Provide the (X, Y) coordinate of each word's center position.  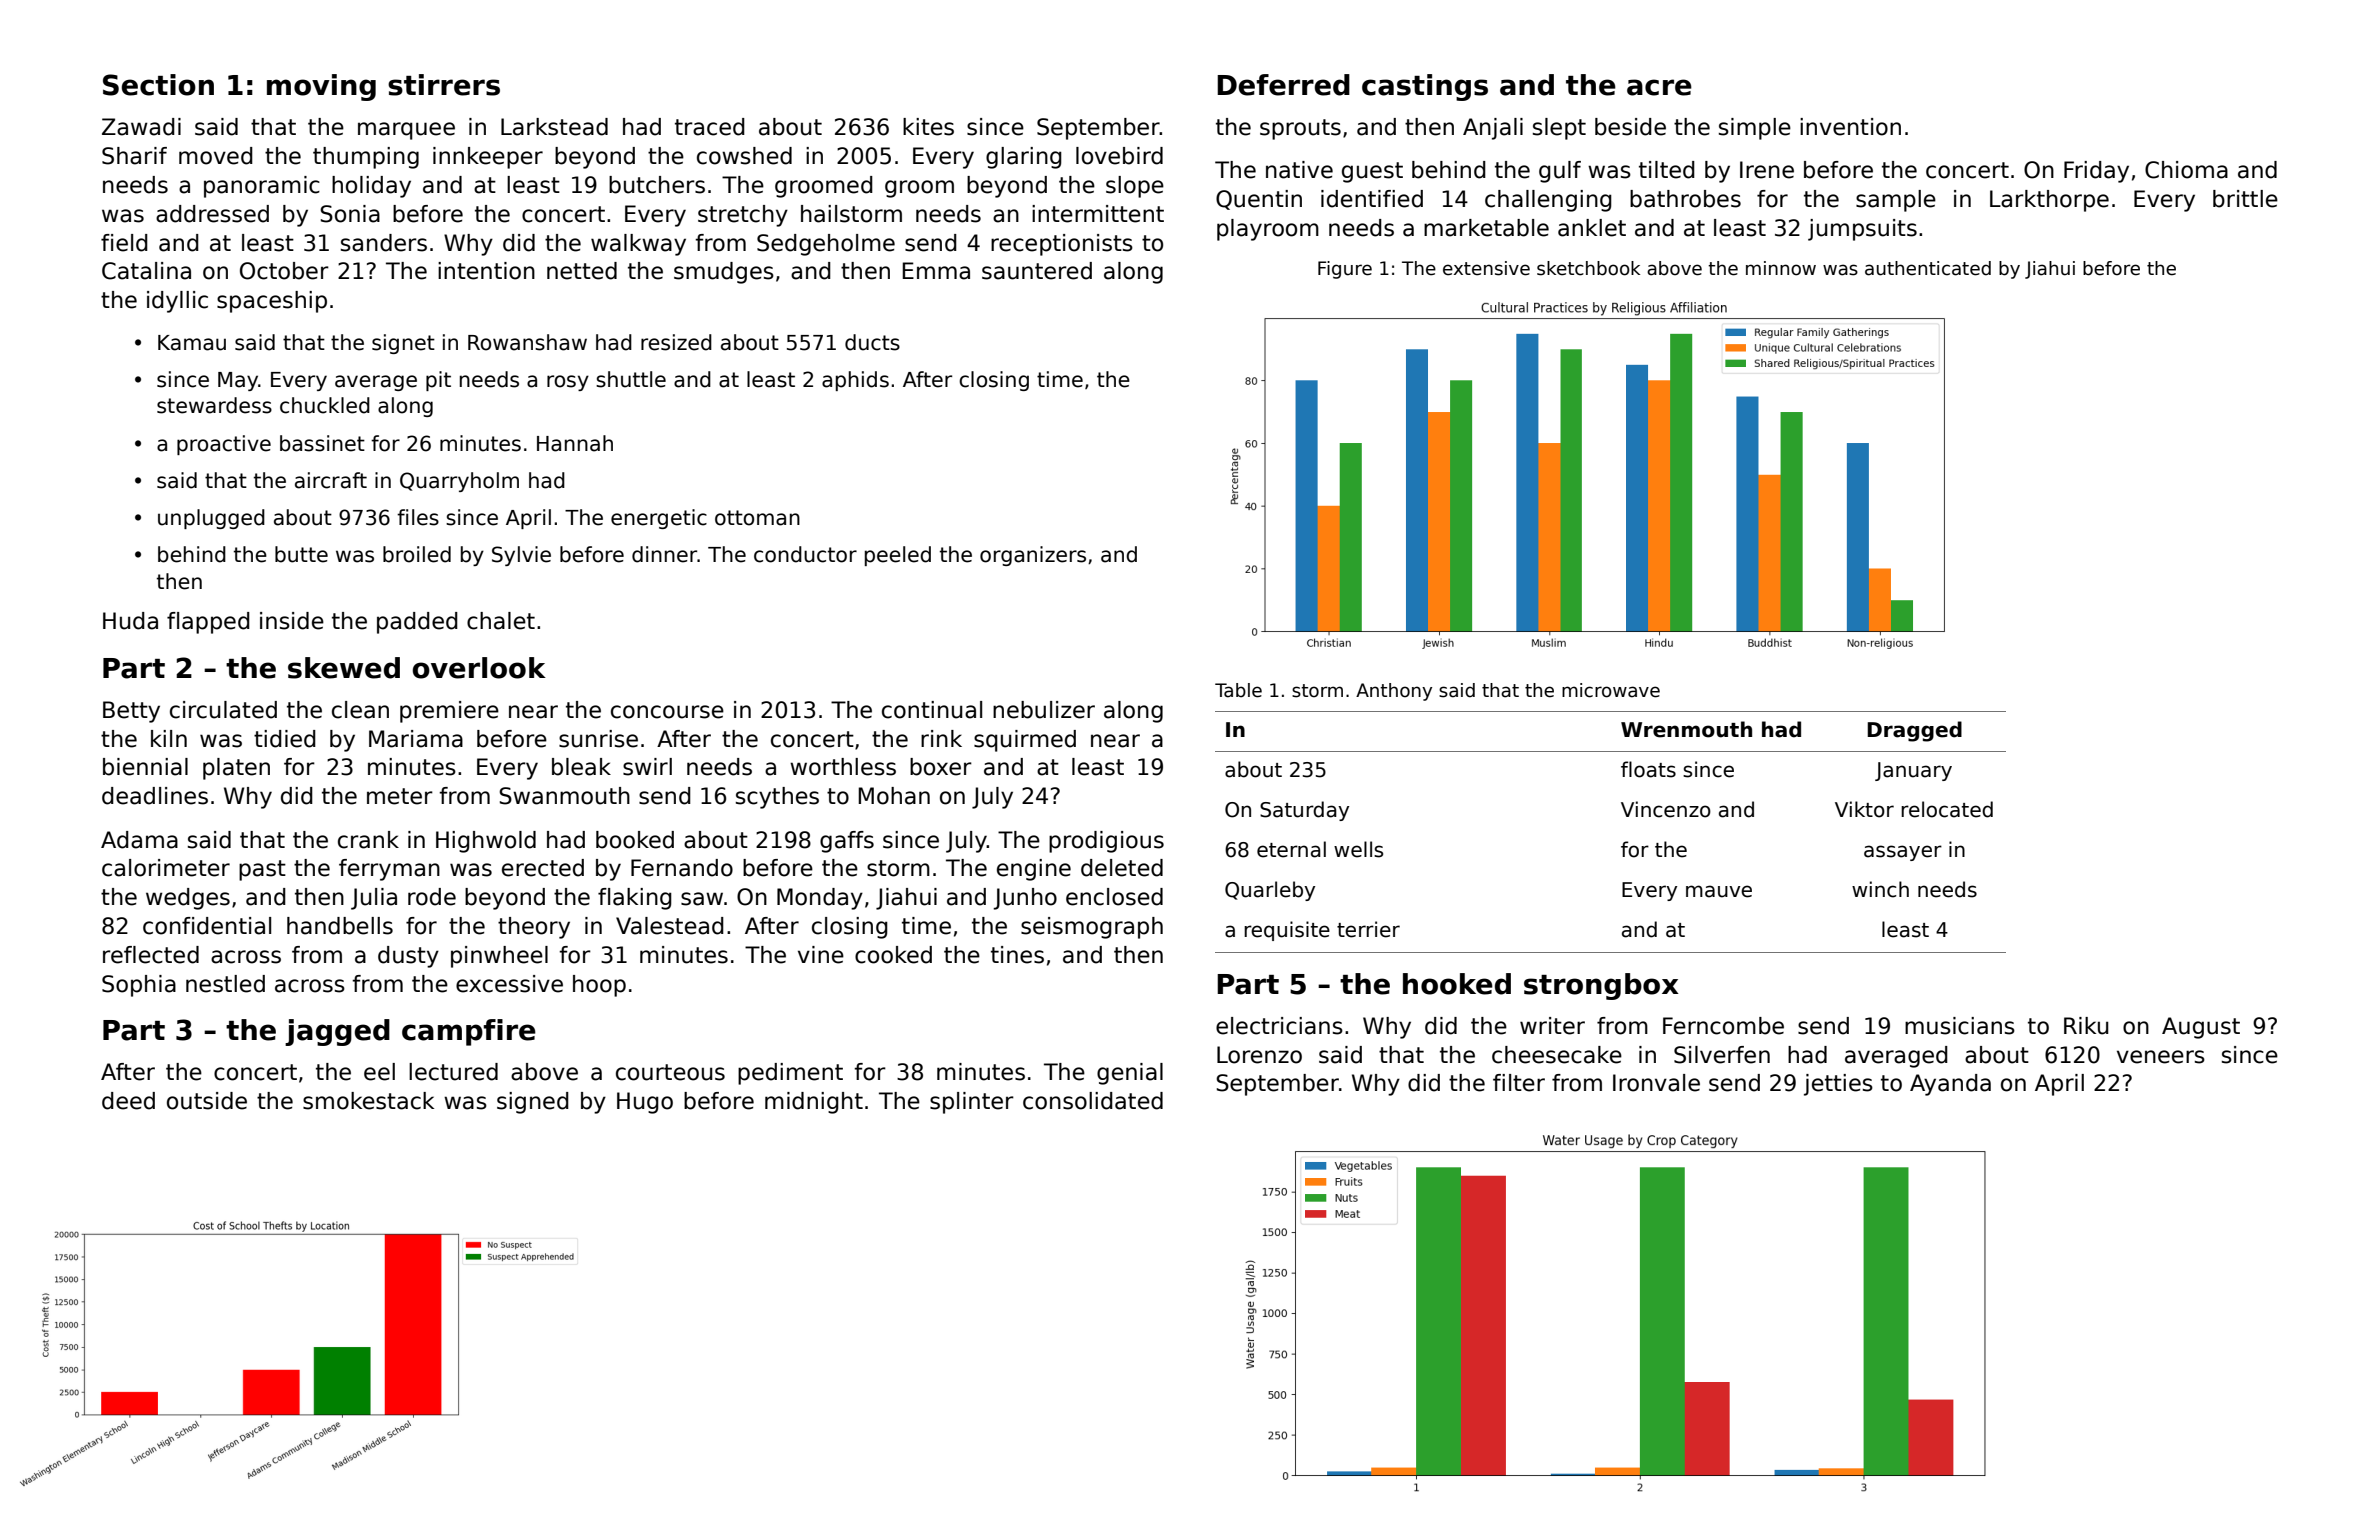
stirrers (444, 85)
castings (1425, 87)
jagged (337, 1032)
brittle (2245, 199)
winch (1880, 889)
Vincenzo (1666, 809)
